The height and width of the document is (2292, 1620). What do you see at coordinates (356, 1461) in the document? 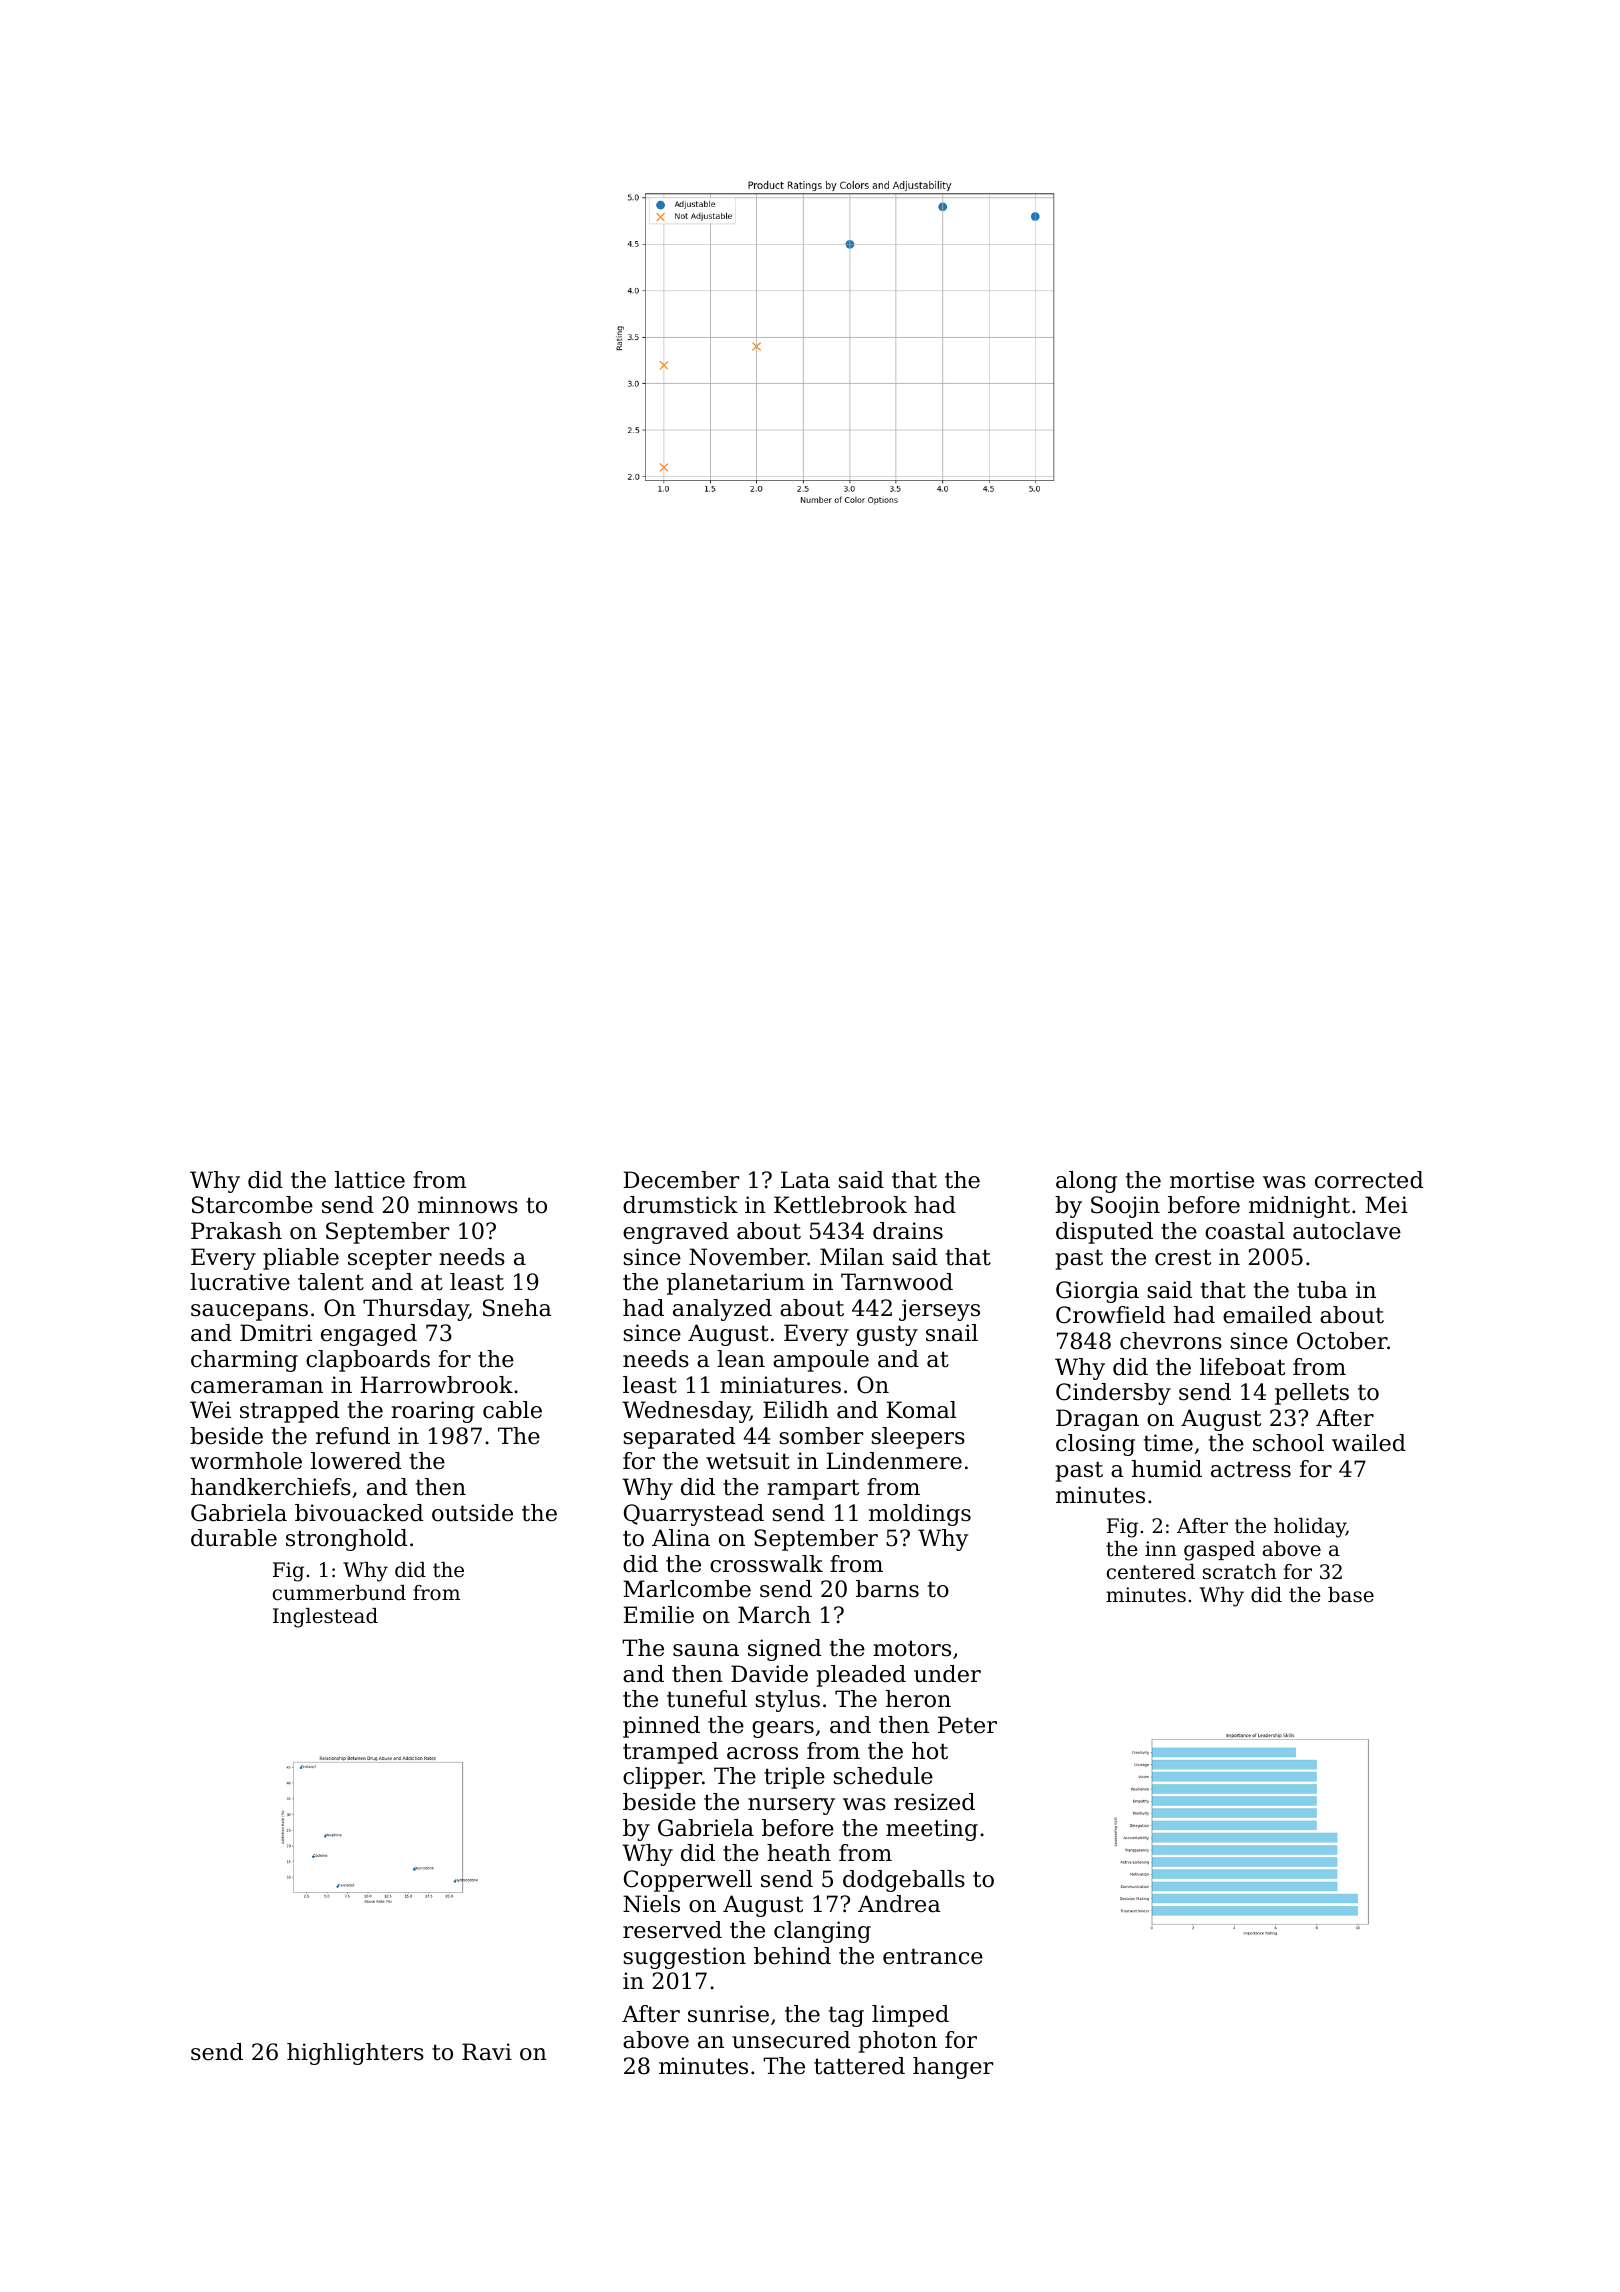
I see `lowered` at bounding box center [356, 1461].
